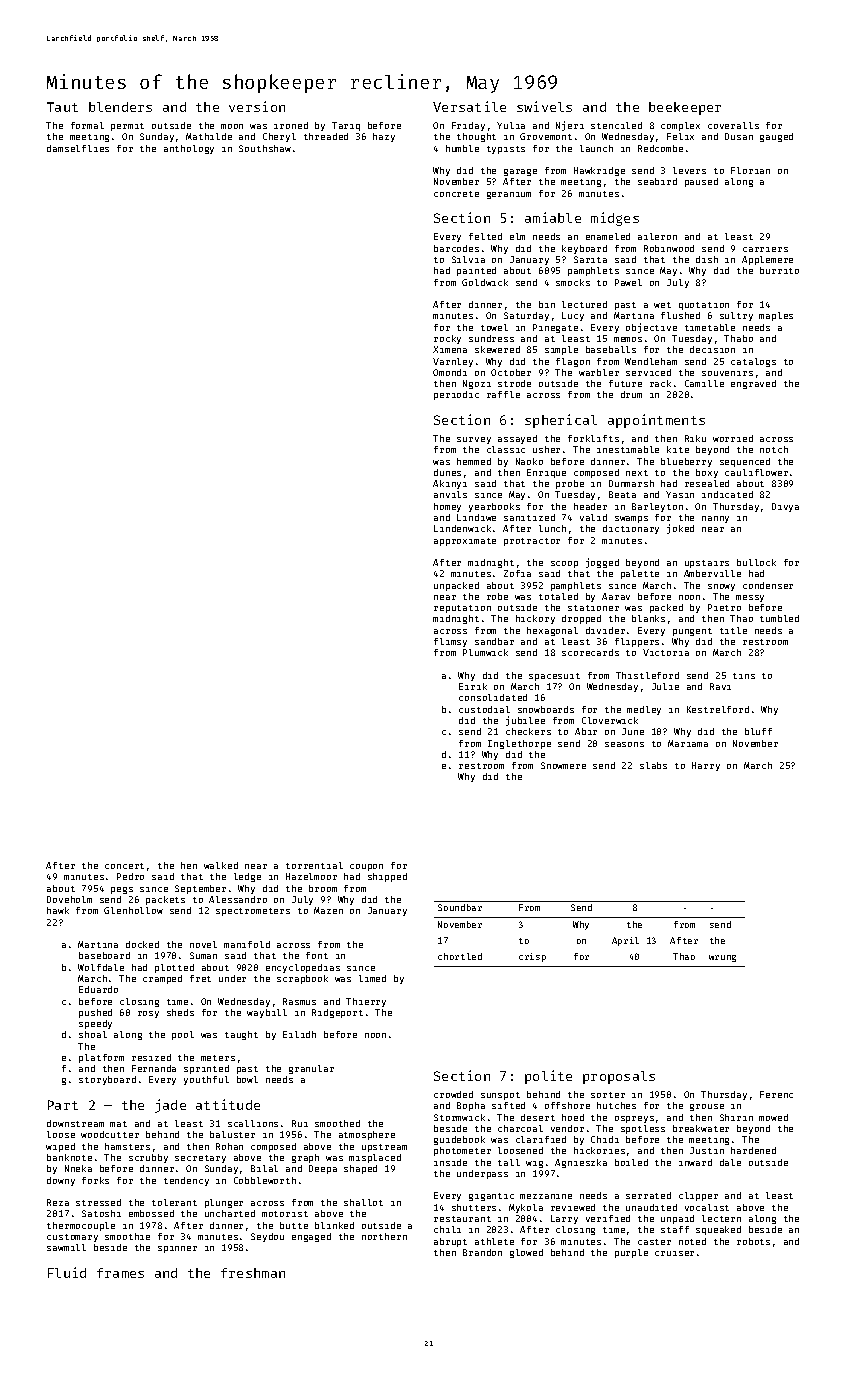  I want to click on Eirik, so click(473, 686).
